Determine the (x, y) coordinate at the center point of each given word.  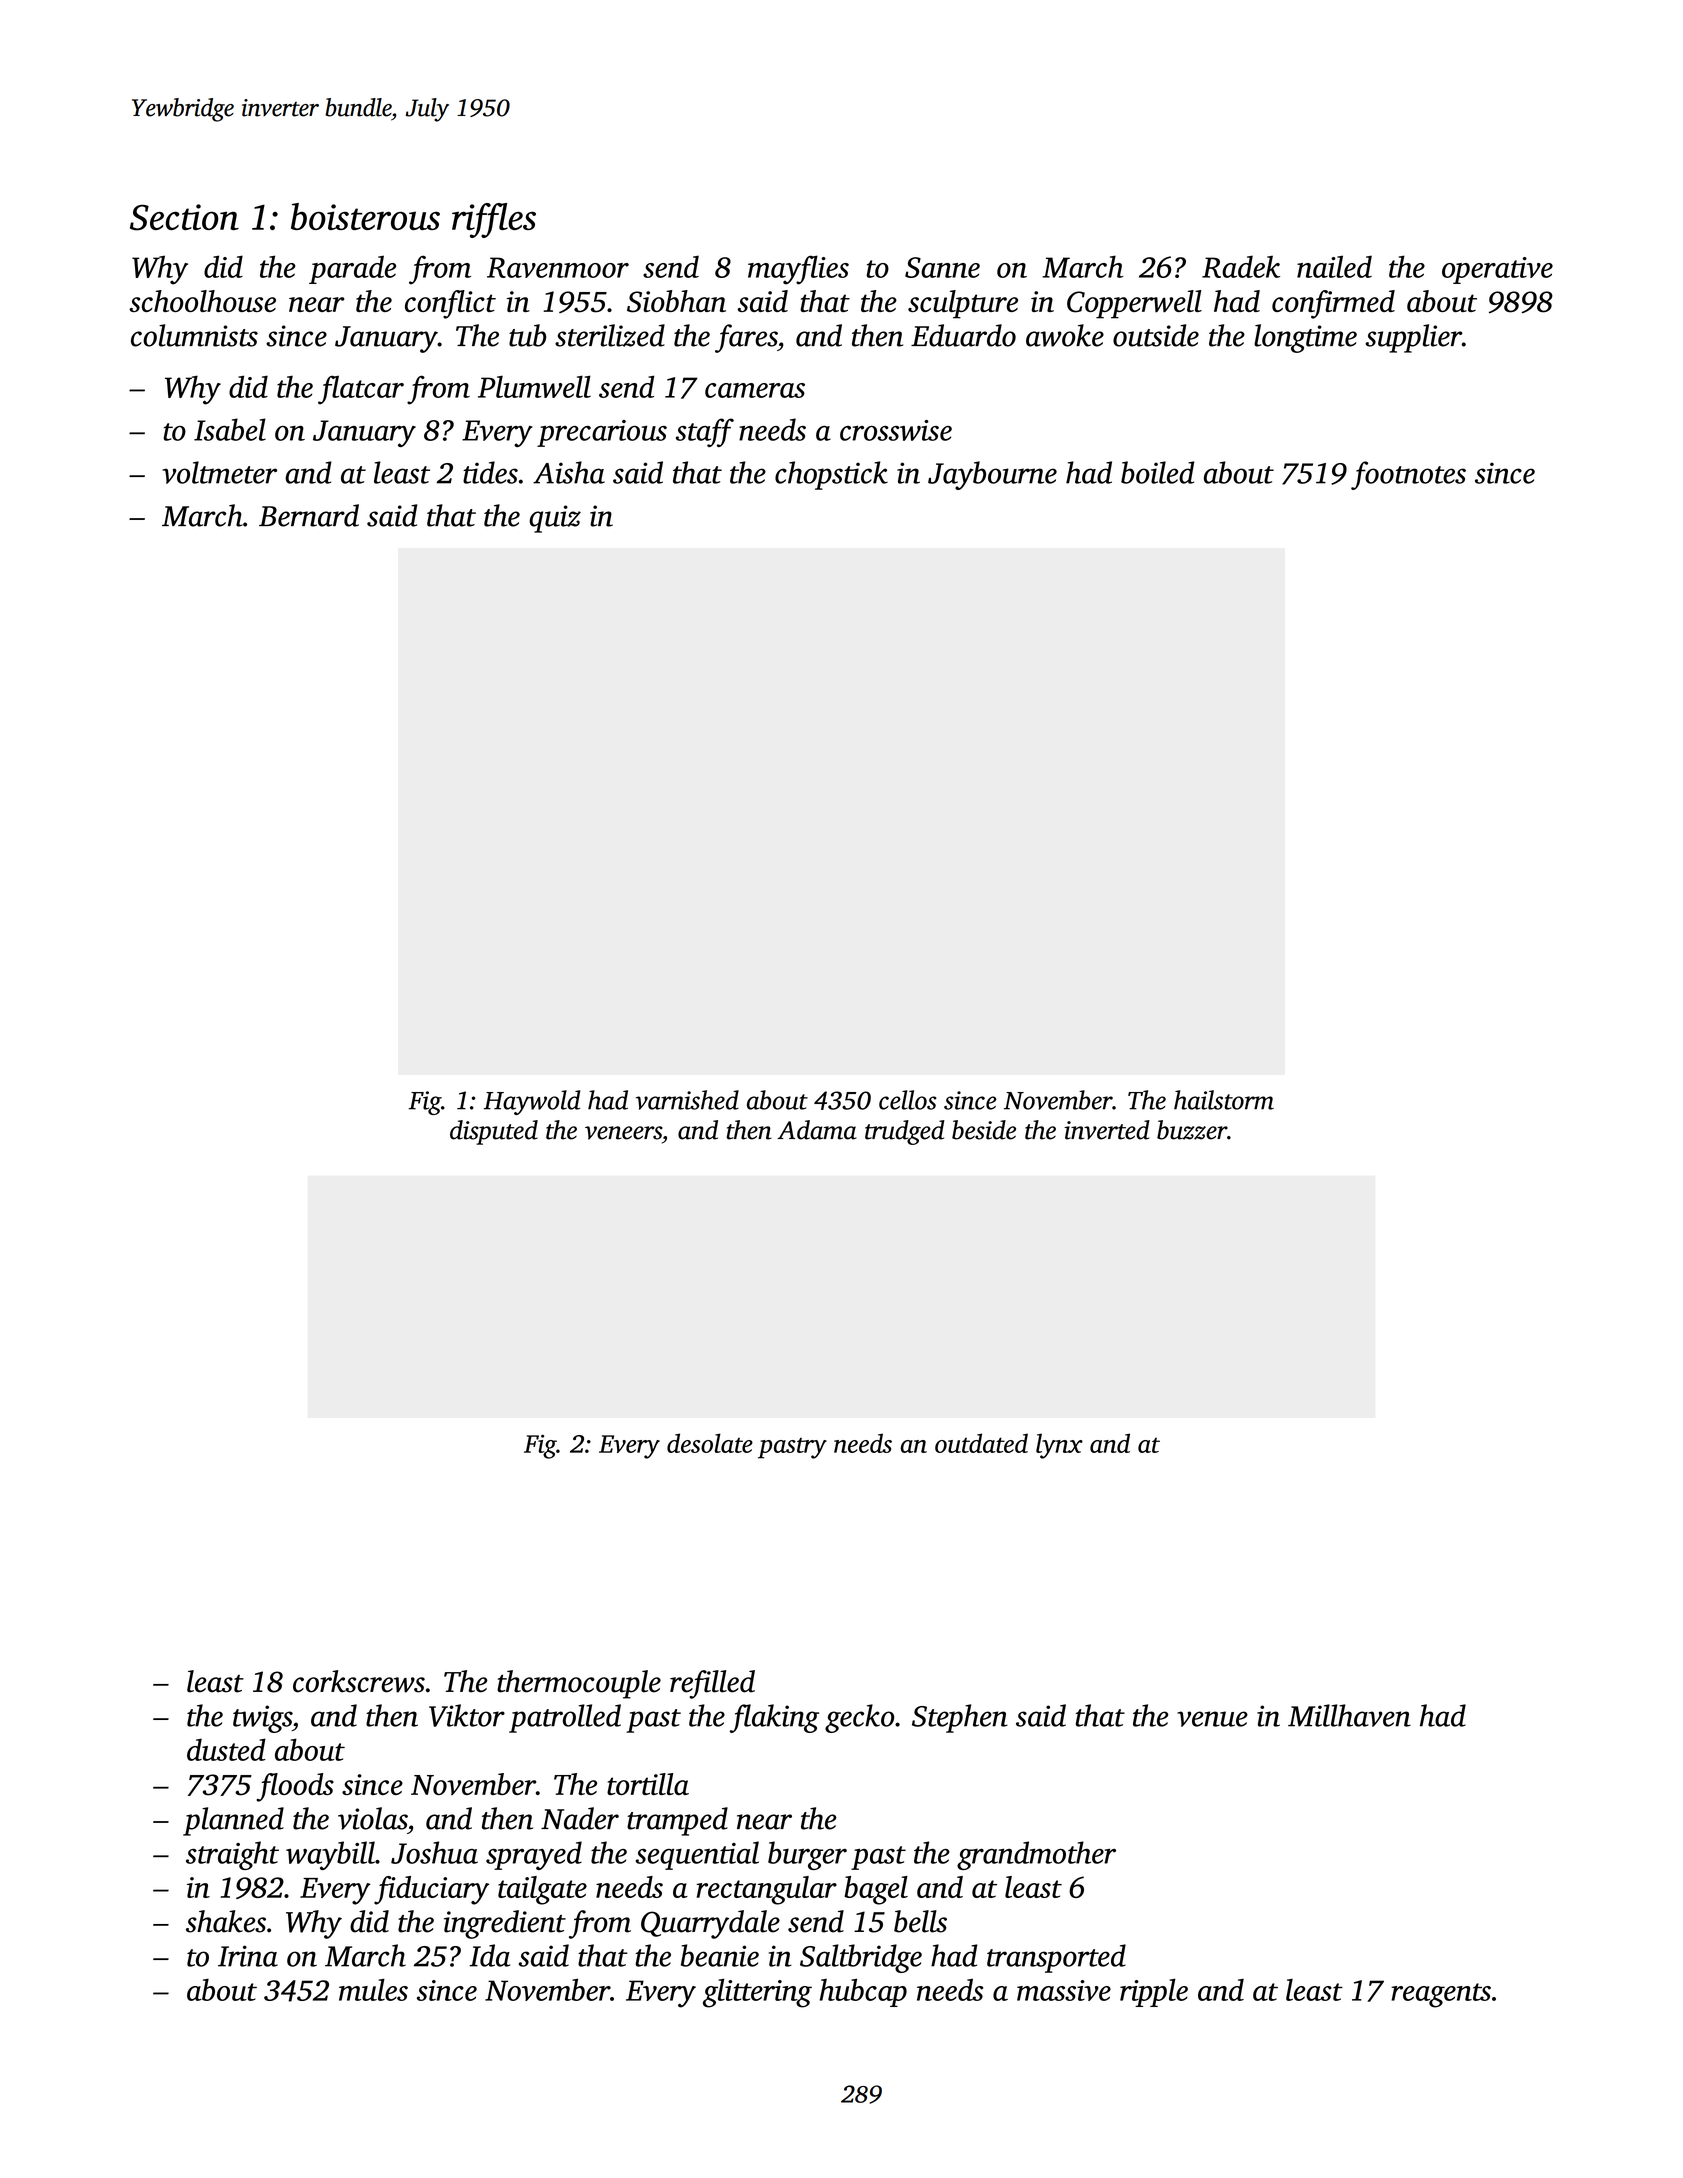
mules (373, 1989)
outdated (981, 1443)
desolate (710, 1443)
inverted (1107, 1130)
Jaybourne (992, 475)
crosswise (896, 430)
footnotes (1408, 475)
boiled (1157, 472)
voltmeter (219, 472)
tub (527, 335)
